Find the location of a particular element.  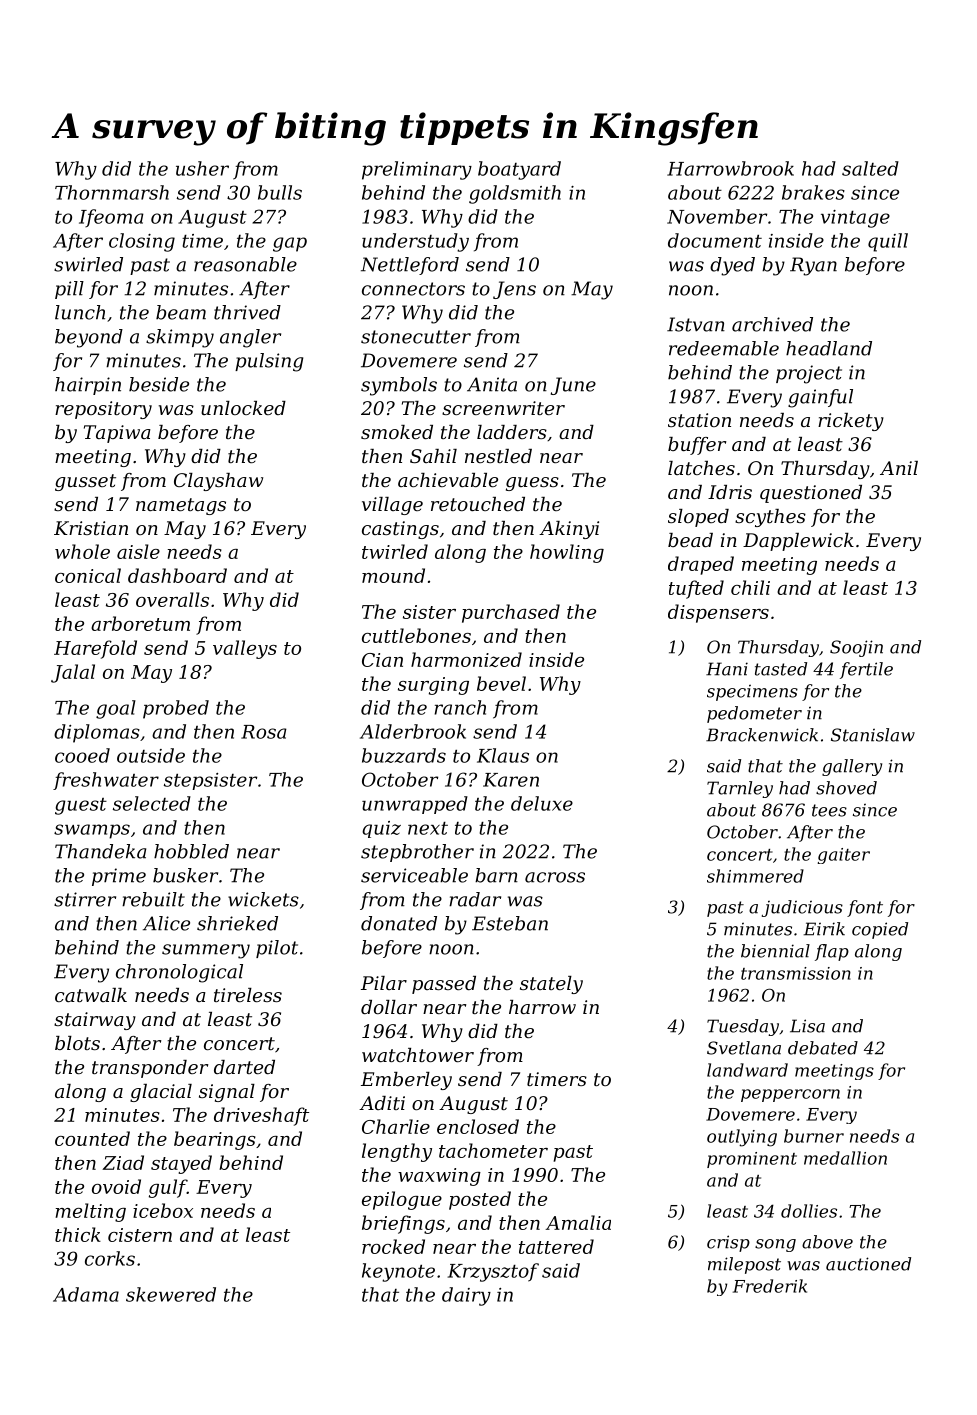

shrieked is located at coordinates (237, 923).
